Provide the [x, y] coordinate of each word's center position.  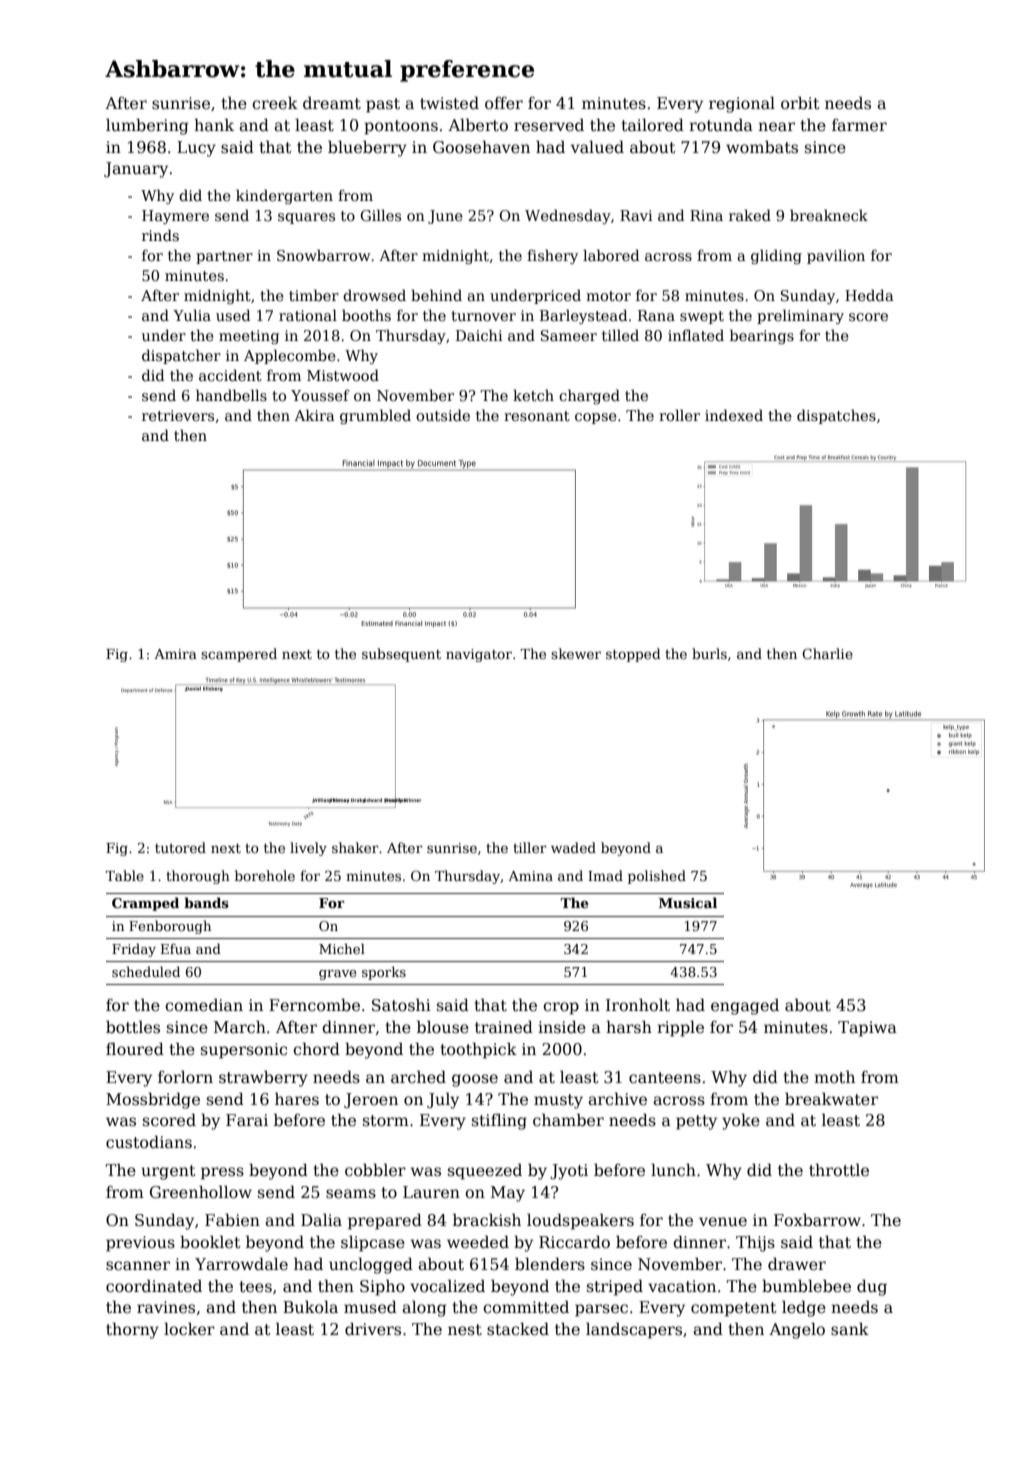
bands [206, 902]
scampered [239, 655]
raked [750, 215]
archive [617, 1098]
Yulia [192, 315]
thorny [132, 1330]
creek [275, 103]
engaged [745, 1006]
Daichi [479, 335]
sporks [384, 973]
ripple [680, 1028]
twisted [449, 103]
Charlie [827, 653]
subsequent [401, 655]
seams [351, 1194]
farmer [859, 125]
